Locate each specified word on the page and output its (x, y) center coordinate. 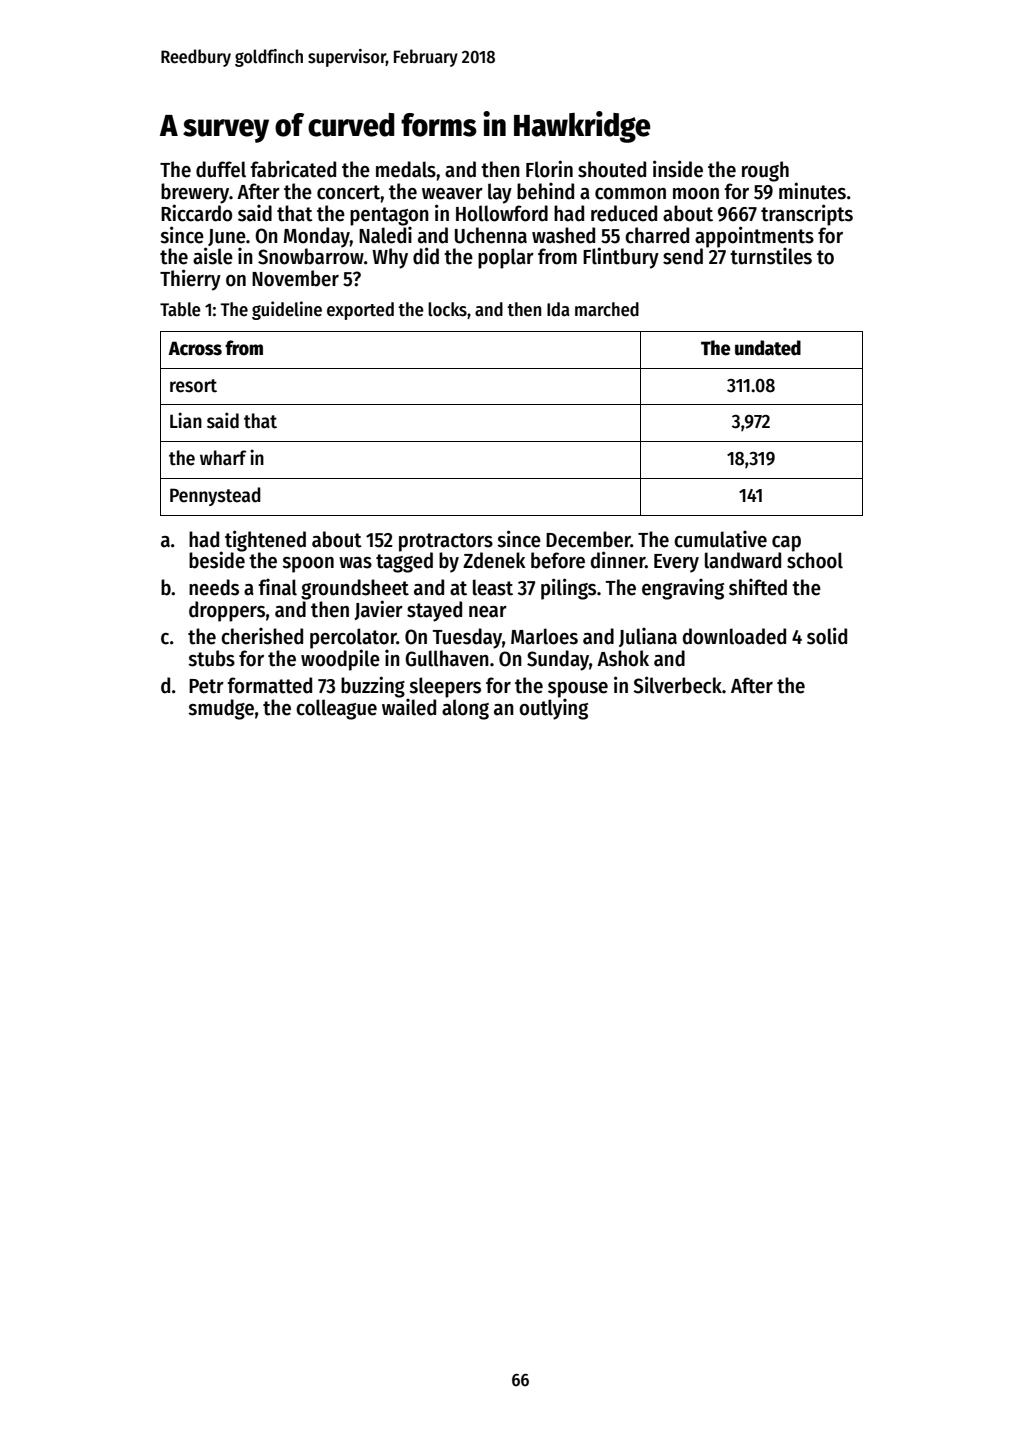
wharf (223, 458)
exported (360, 311)
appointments (754, 237)
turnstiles (771, 256)
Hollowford (502, 213)
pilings (568, 589)
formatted (269, 685)
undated (768, 348)
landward (743, 560)
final (277, 587)
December (588, 539)
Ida (558, 309)
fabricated (293, 169)
